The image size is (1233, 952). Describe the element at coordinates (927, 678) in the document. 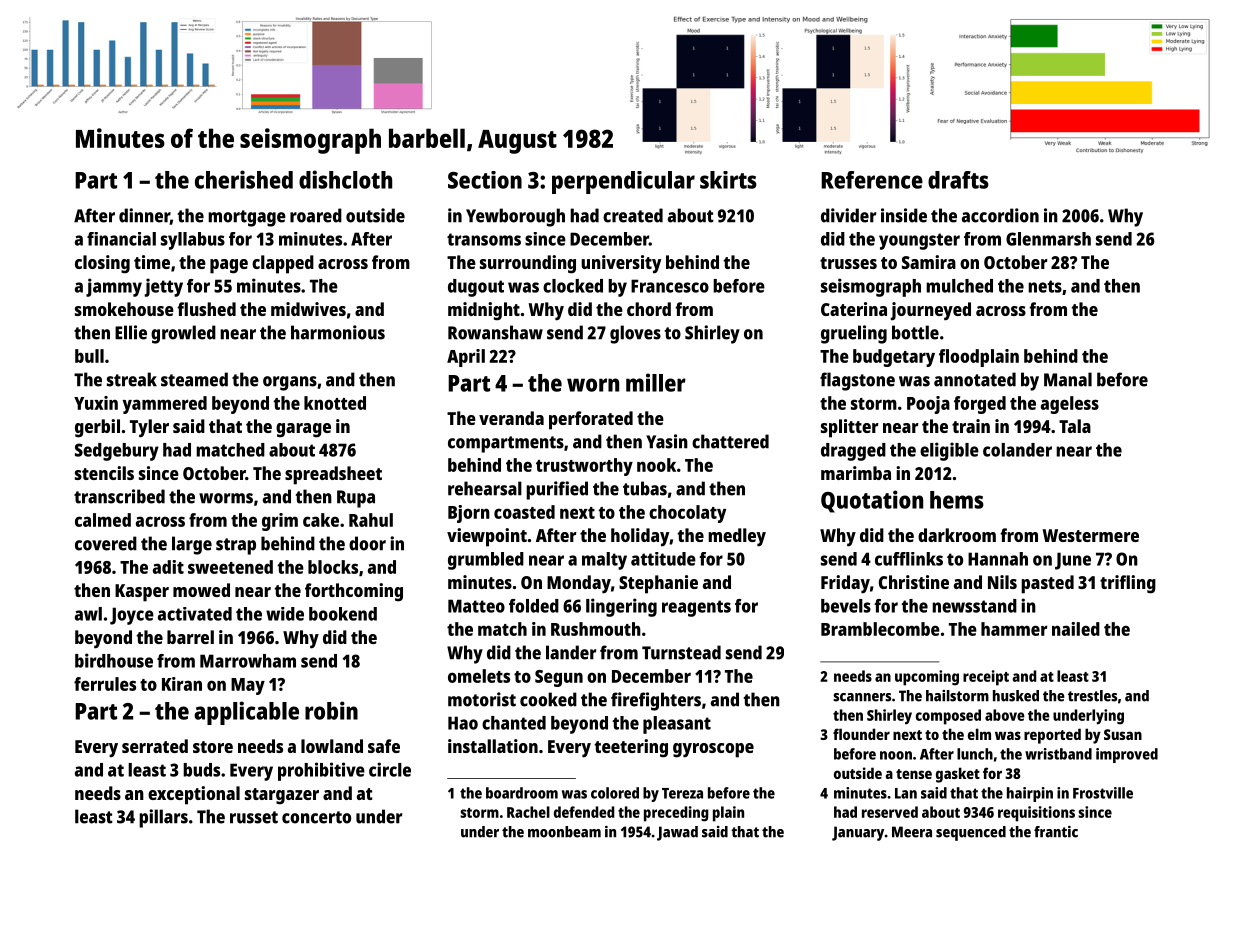

I see `upcoming` at that location.
